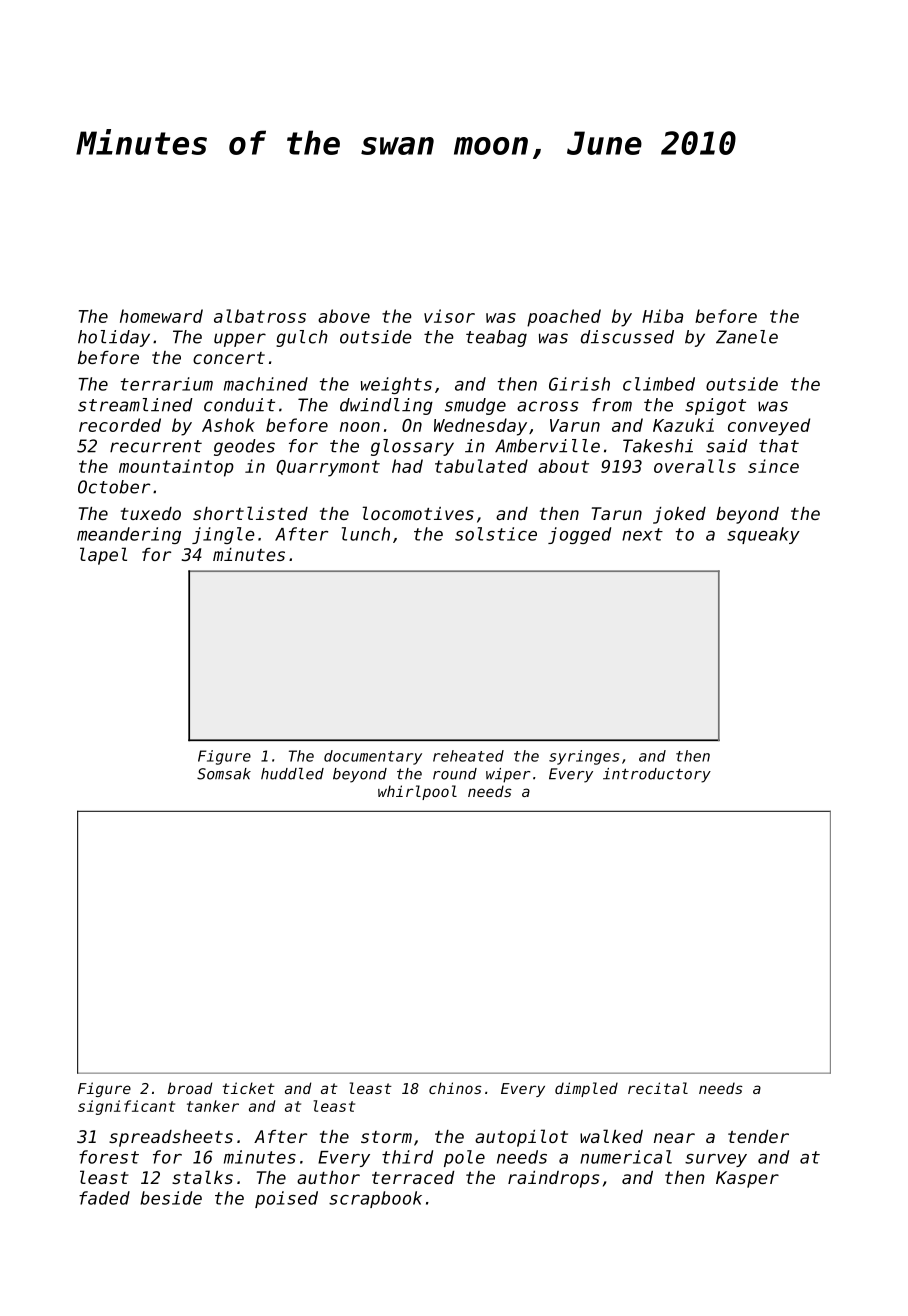  What do you see at coordinates (612, 405) in the screenshot?
I see `from` at bounding box center [612, 405].
